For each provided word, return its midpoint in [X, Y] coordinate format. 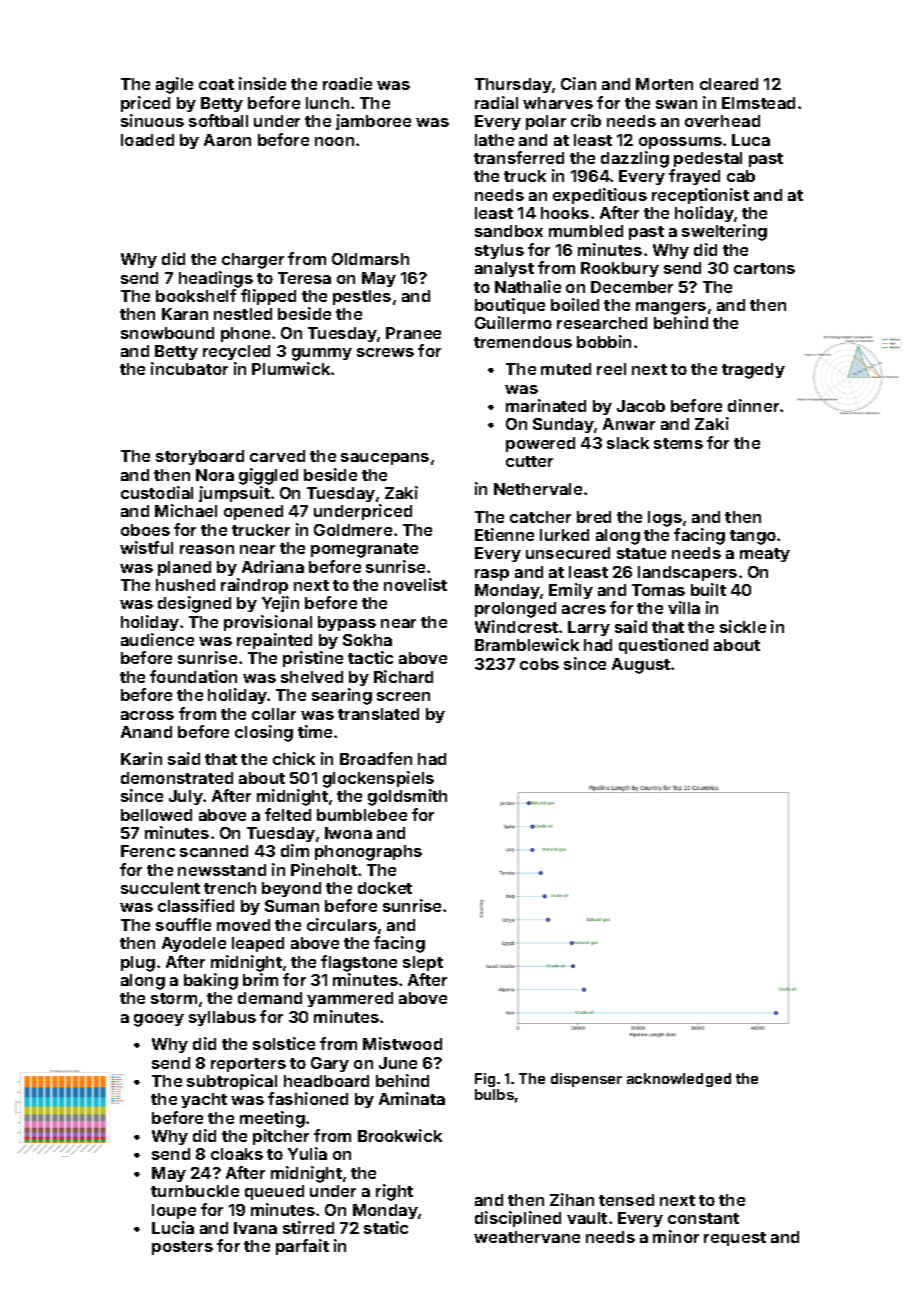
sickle [743, 626]
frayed [694, 177]
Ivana [255, 1228]
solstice [284, 1043]
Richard [403, 676]
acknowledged [679, 1080]
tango [753, 537]
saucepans [385, 459]
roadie [347, 83]
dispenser [586, 1080]
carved [277, 456]
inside [262, 83]
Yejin [280, 604]
